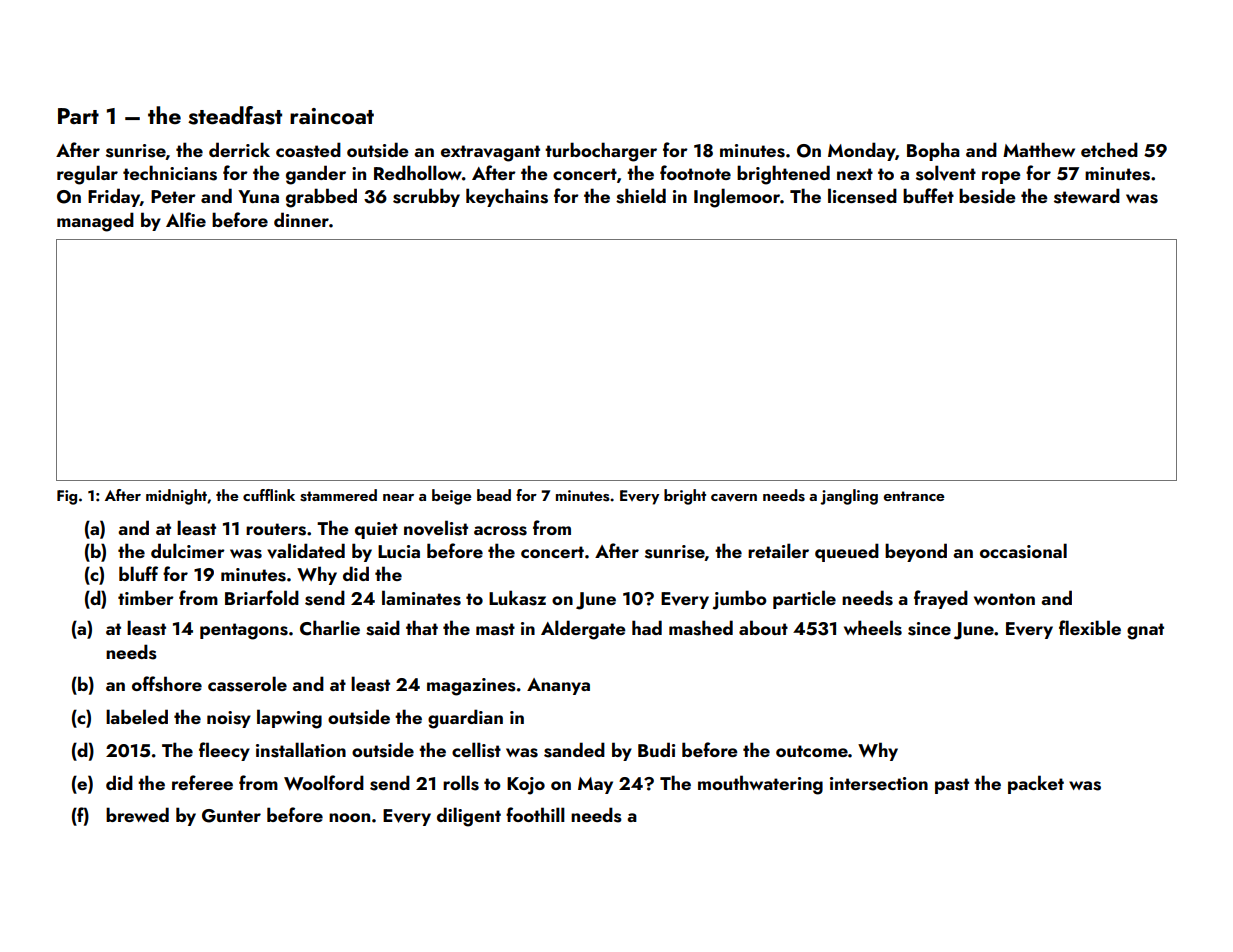 The image size is (1233, 952). I want to click on Alfie, so click(186, 219).
